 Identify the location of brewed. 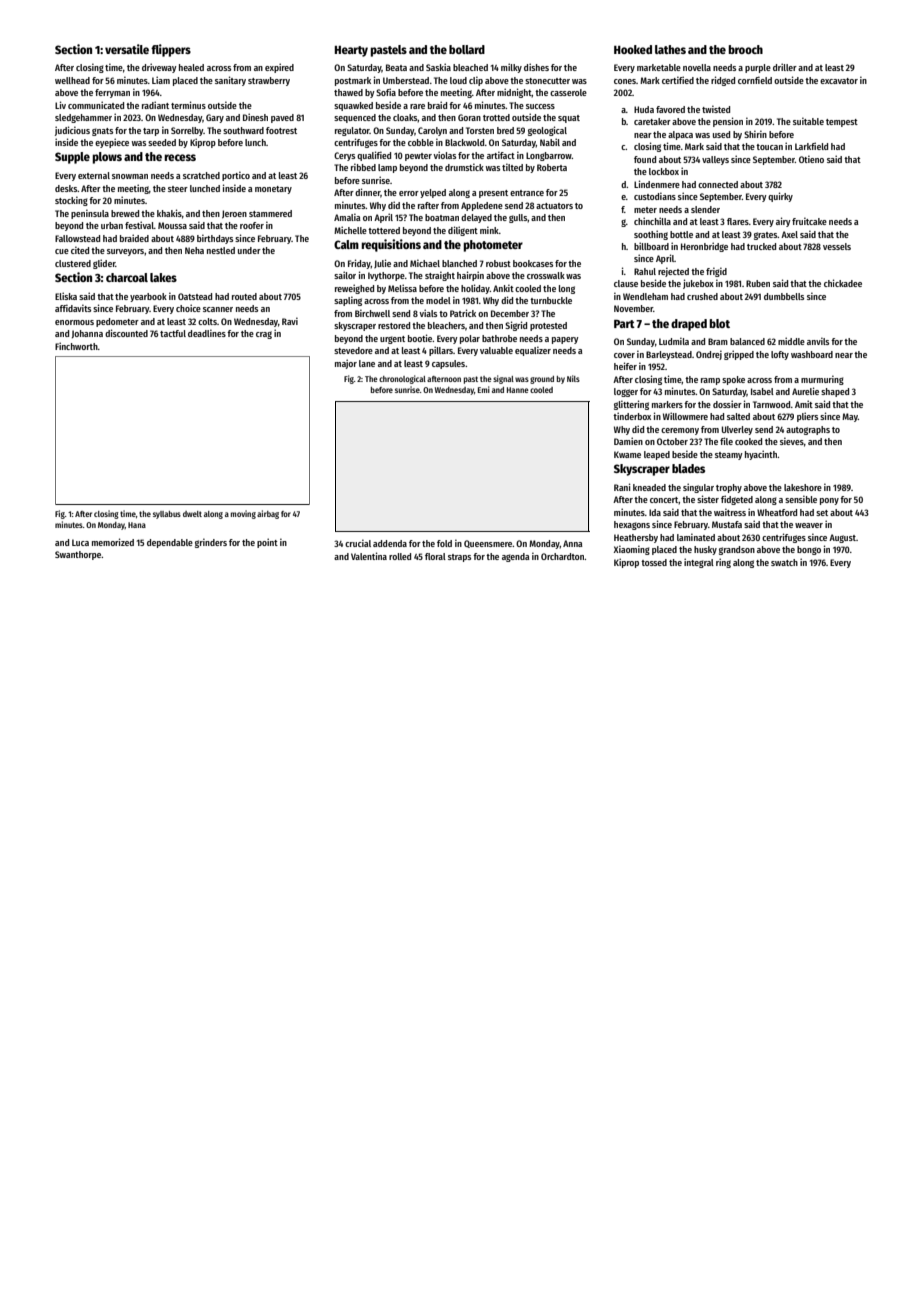
(125, 213).
